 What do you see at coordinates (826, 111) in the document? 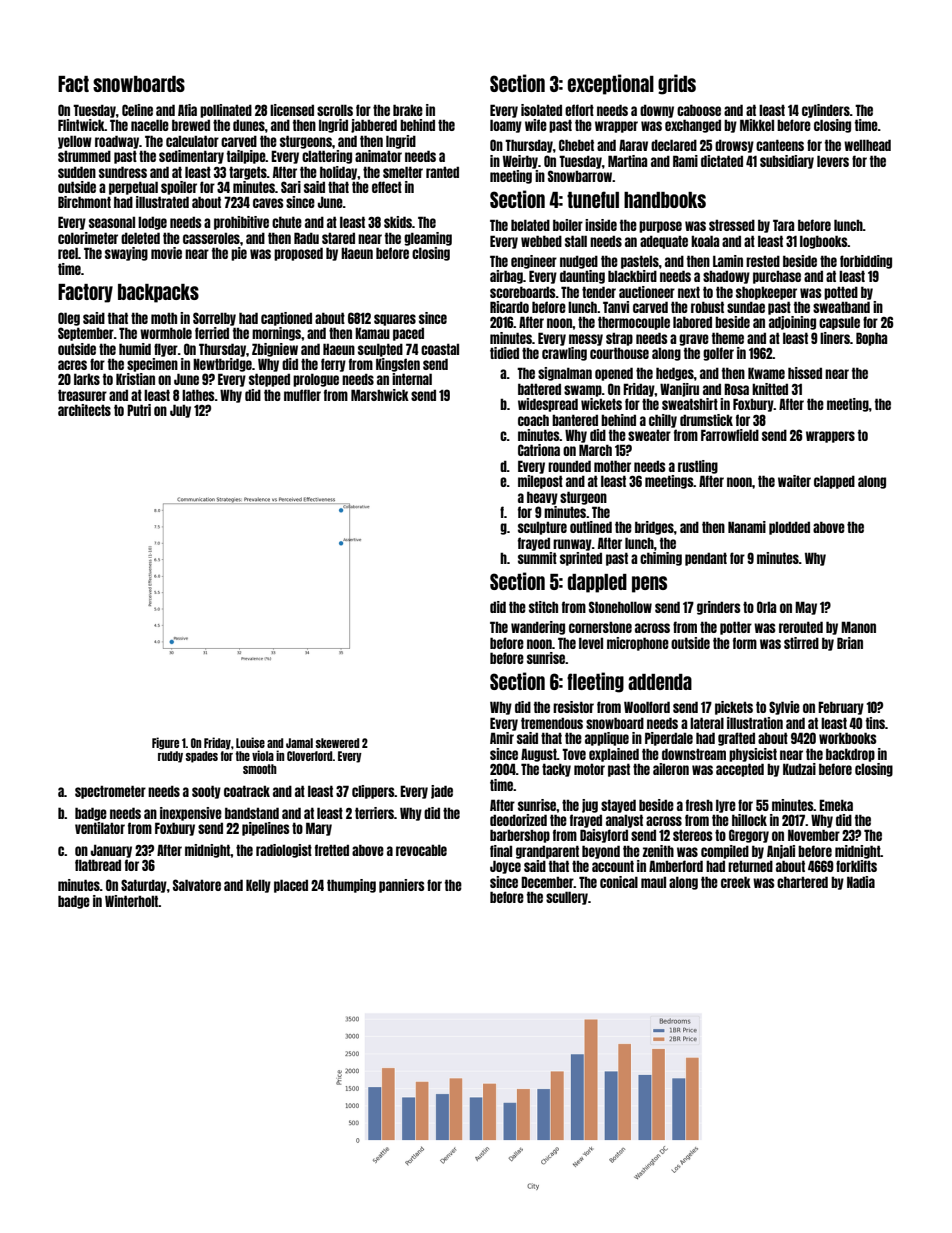
I see `cylinders` at bounding box center [826, 111].
